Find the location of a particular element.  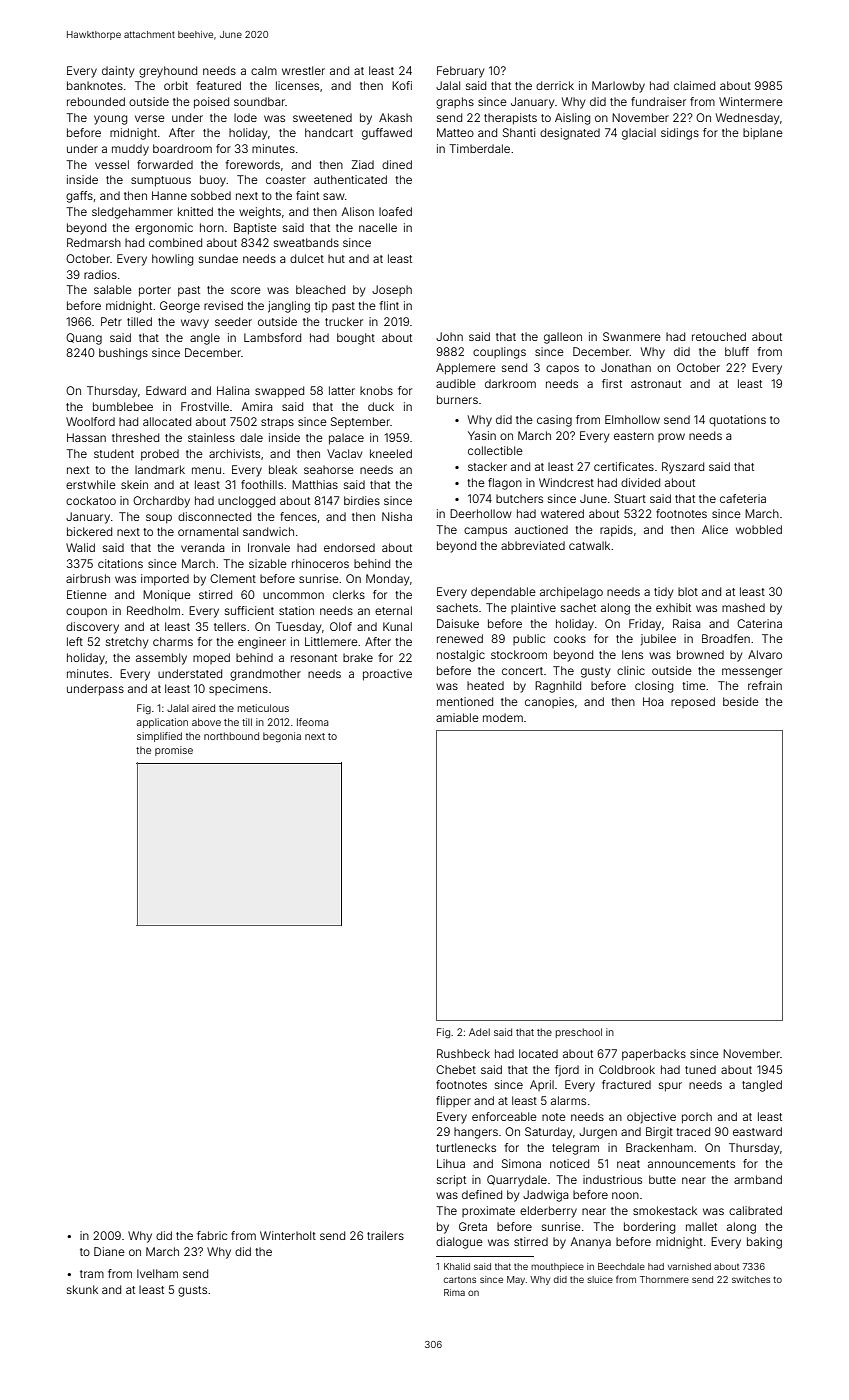

gaffs is located at coordinates (79, 197).
